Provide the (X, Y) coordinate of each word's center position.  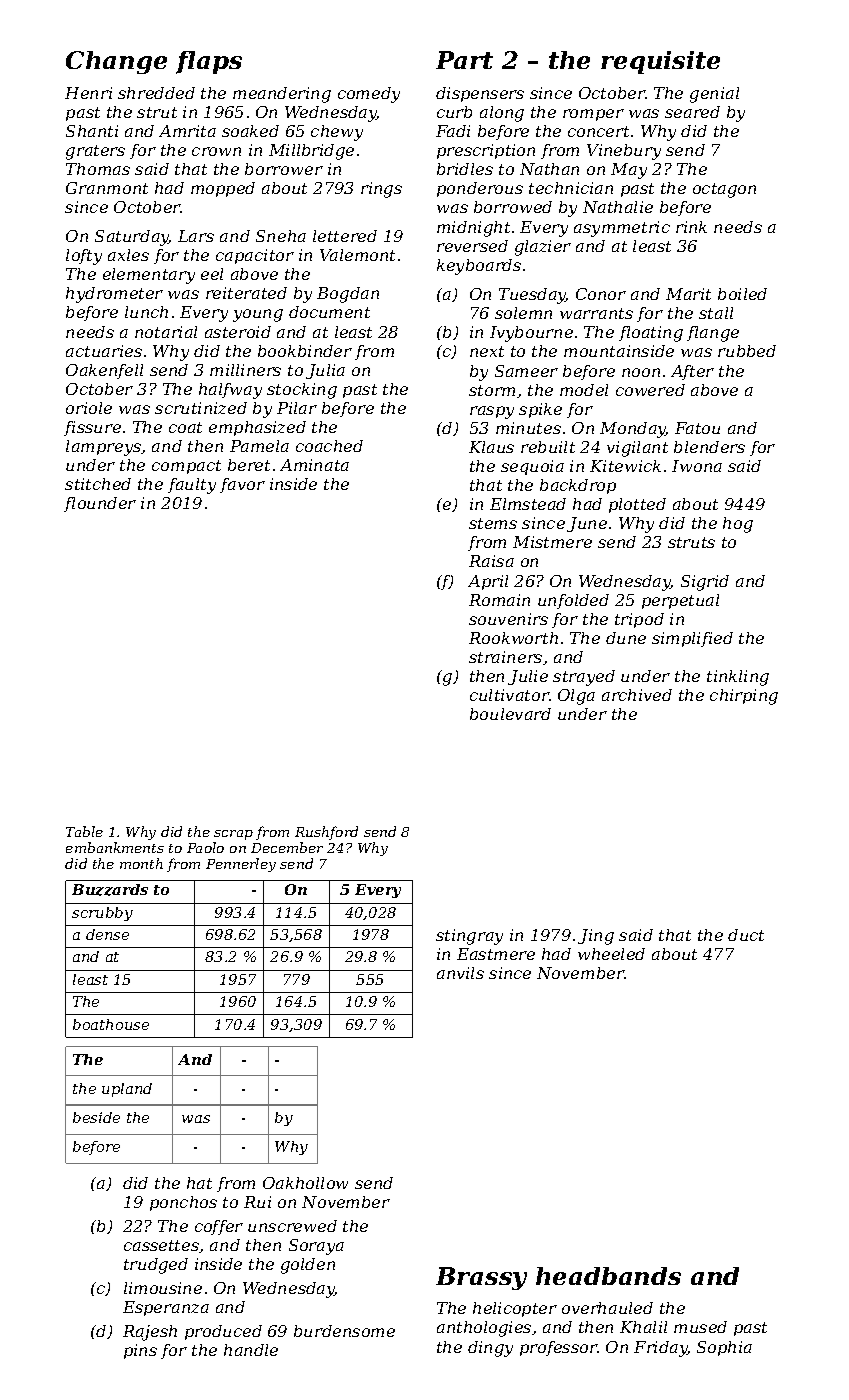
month (141, 863)
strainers (505, 657)
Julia (325, 371)
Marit (688, 294)
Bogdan (348, 295)
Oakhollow (305, 1183)
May (629, 171)
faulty (192, 486)
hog (738, 525)
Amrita (187, 131)
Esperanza (166, 1308)
